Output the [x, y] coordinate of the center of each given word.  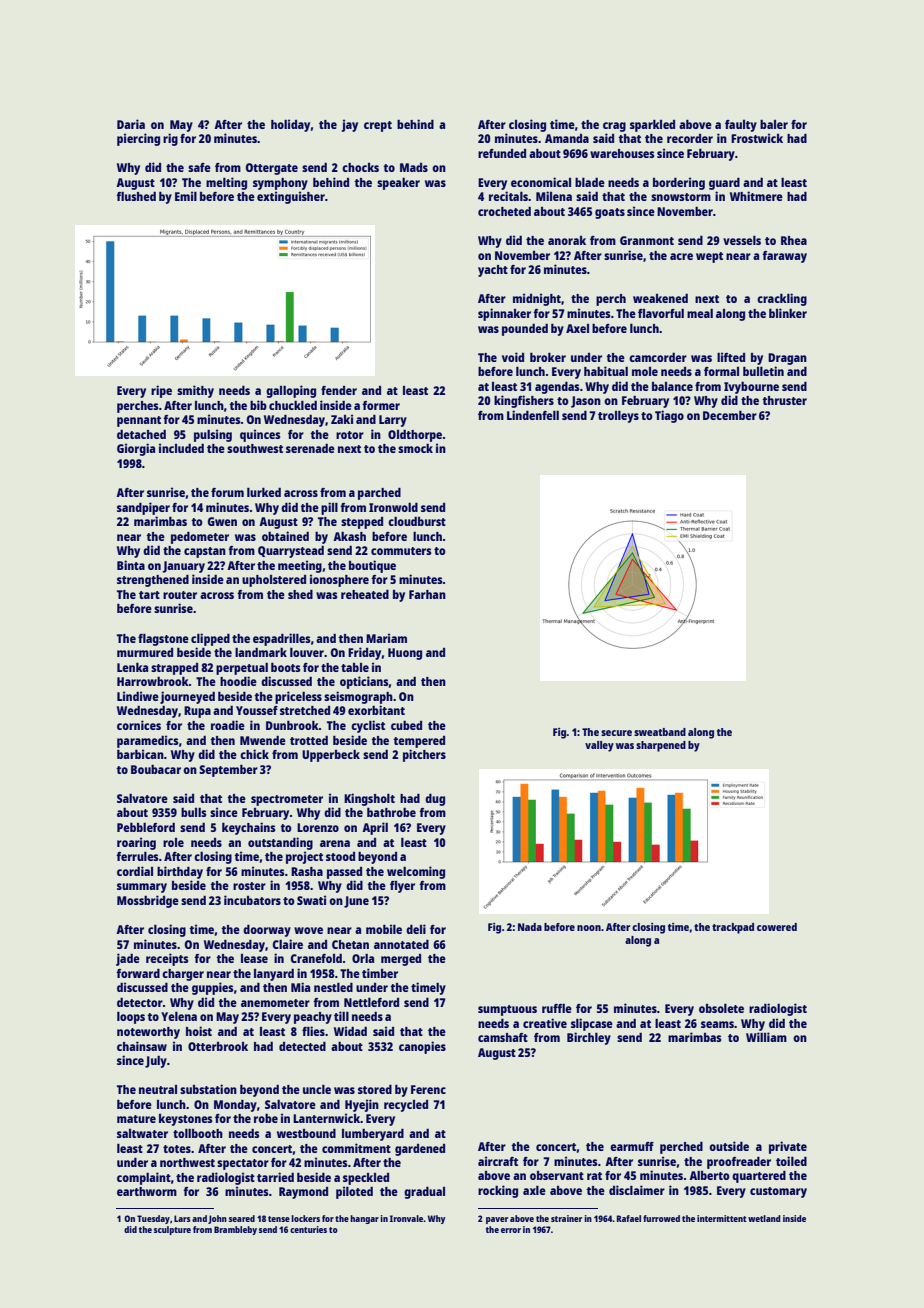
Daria [131, 124]
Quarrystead [291, 552]
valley [599, 746]
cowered [777, 927]
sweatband [660, 732]
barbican [140, 754]
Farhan [427, 594]
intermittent [722, 1218]
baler [774, 124]
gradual [424, 1193]
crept [378, 126]
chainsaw [142, 1046]
